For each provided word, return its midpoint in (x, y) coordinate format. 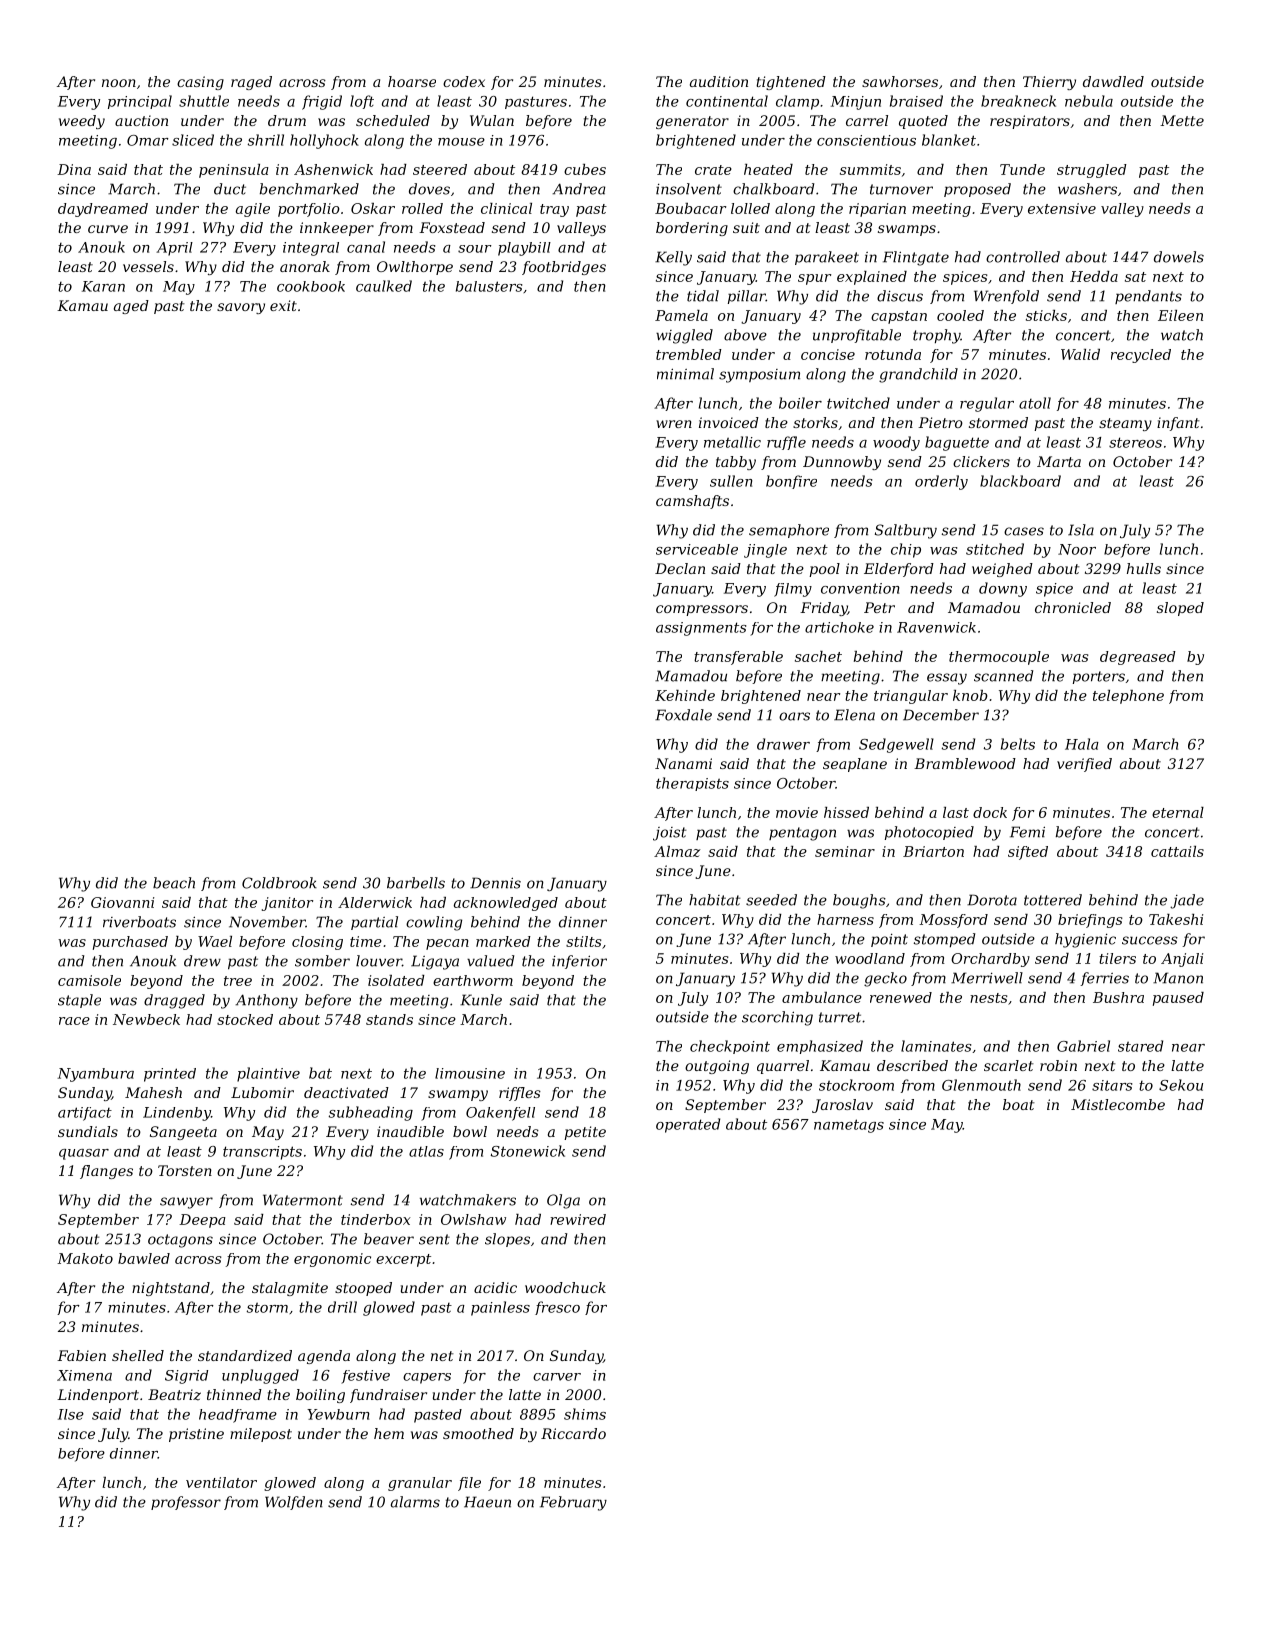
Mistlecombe (1118, 1104)
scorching (777, 1018)
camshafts (692, 502)
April (174, 249)
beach (174, 883)
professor (186, 1503)
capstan (899, 317)
